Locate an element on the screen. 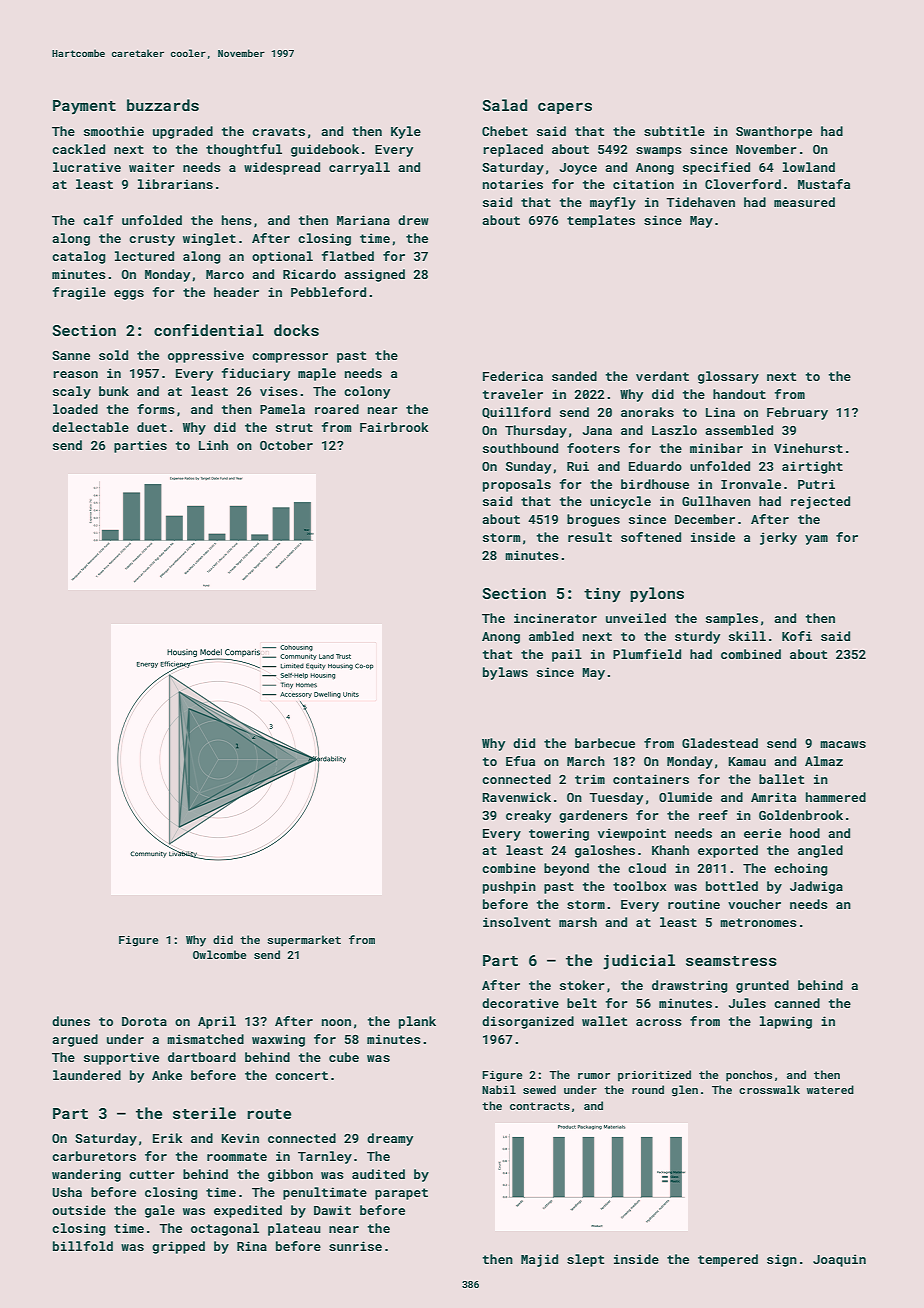 Image resolution: width=924 pixels, height=1308 pixels. Salad is located at coordinates (504, 105).
